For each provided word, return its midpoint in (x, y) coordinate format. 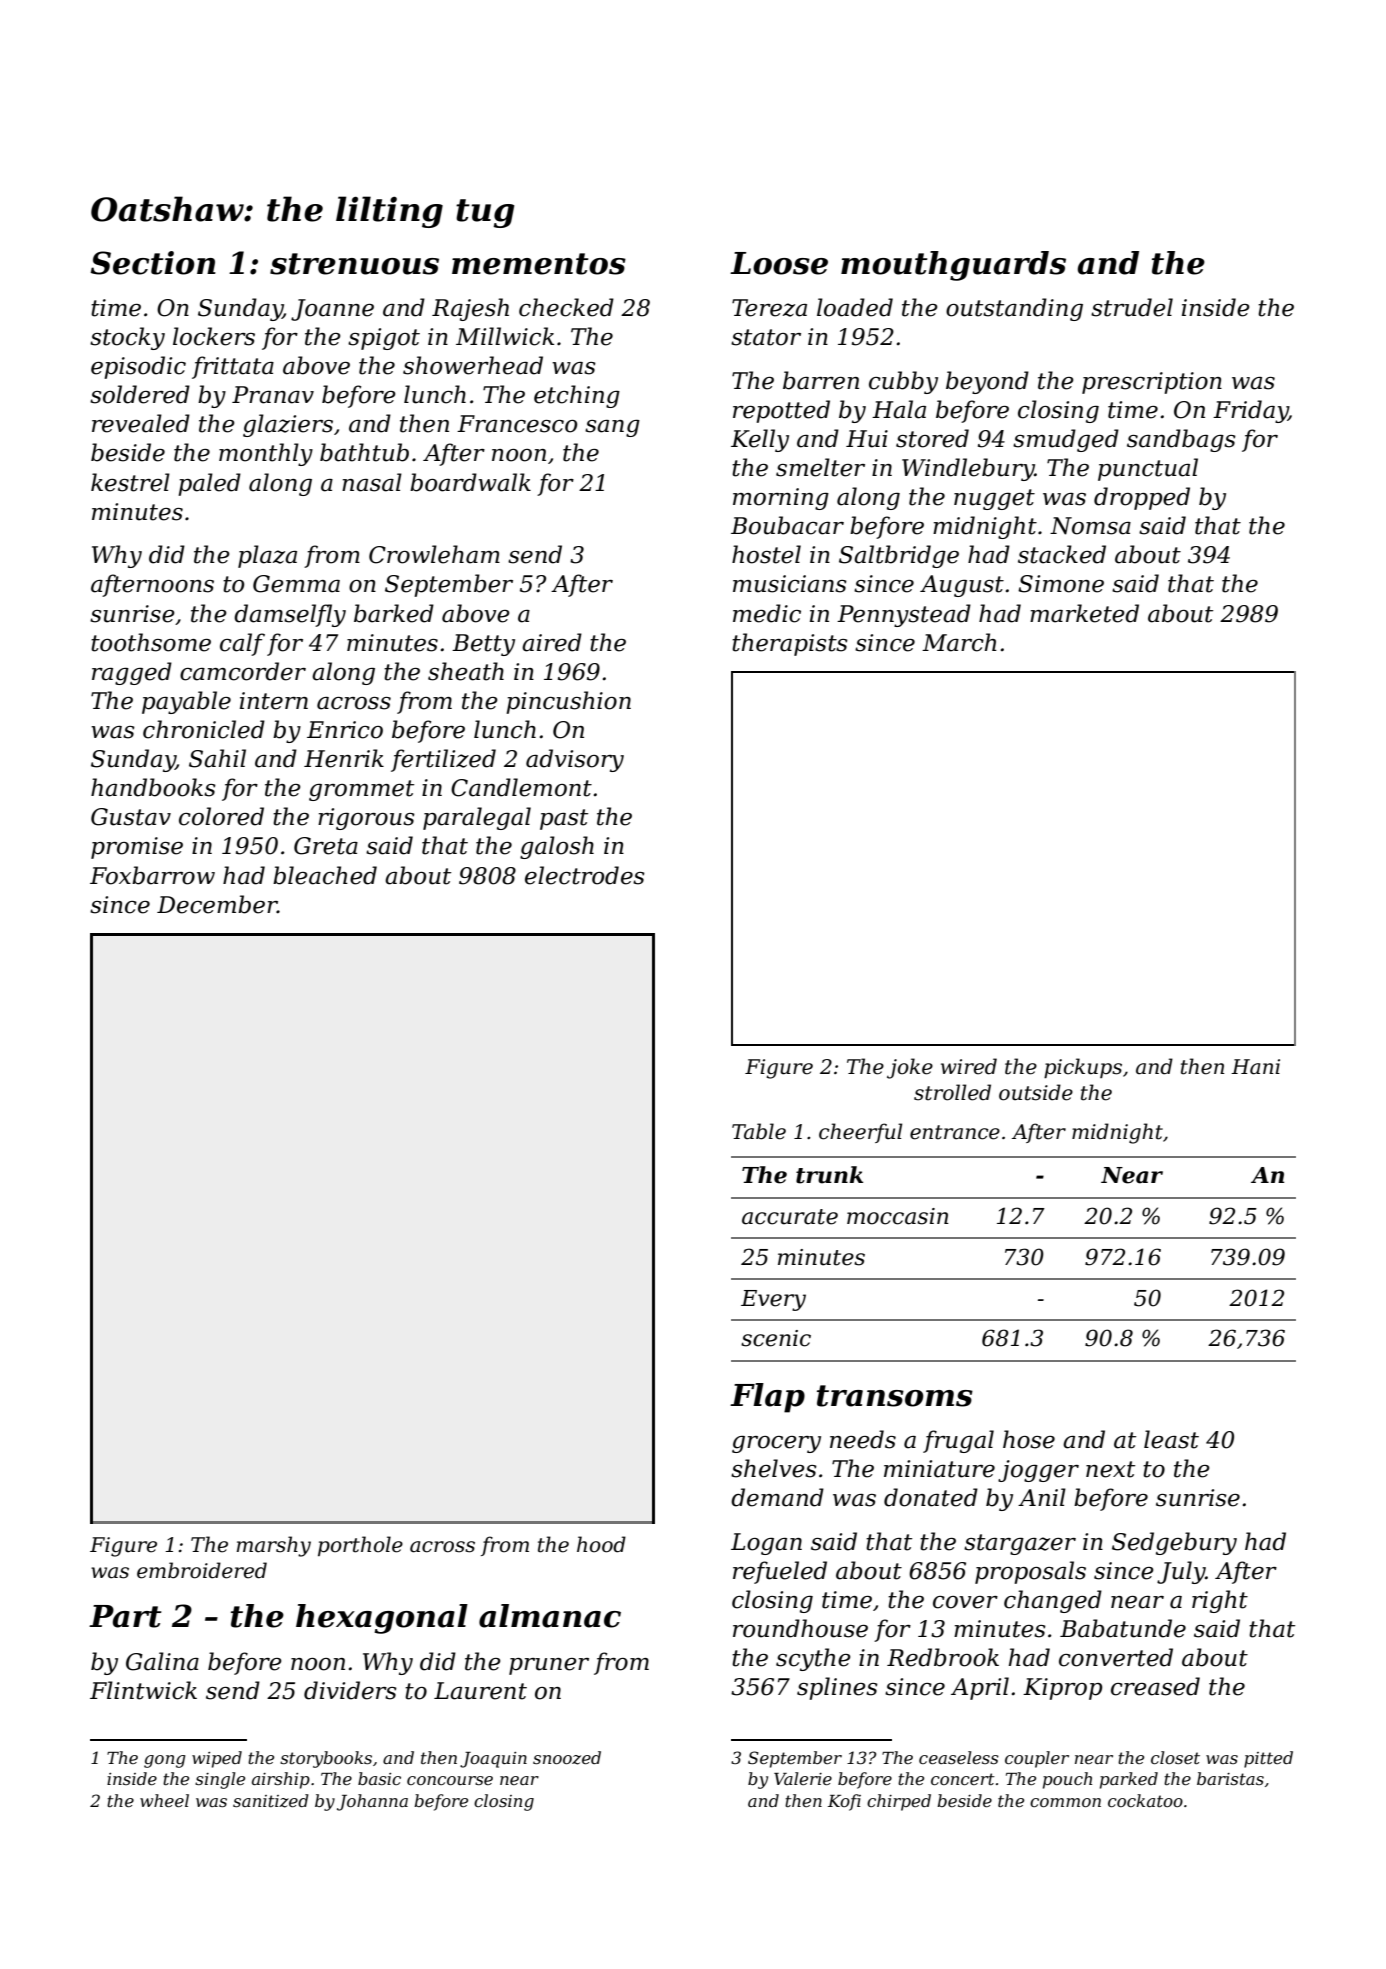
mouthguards (953, 266)
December (217, 904)
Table (759, 1131)
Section (153, 263)
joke (910, 1068)
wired (969, 1066)
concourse (450, 1780)
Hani (1255, 1067)
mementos (539, 264)
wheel (164, 1800)
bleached (325, 875)
